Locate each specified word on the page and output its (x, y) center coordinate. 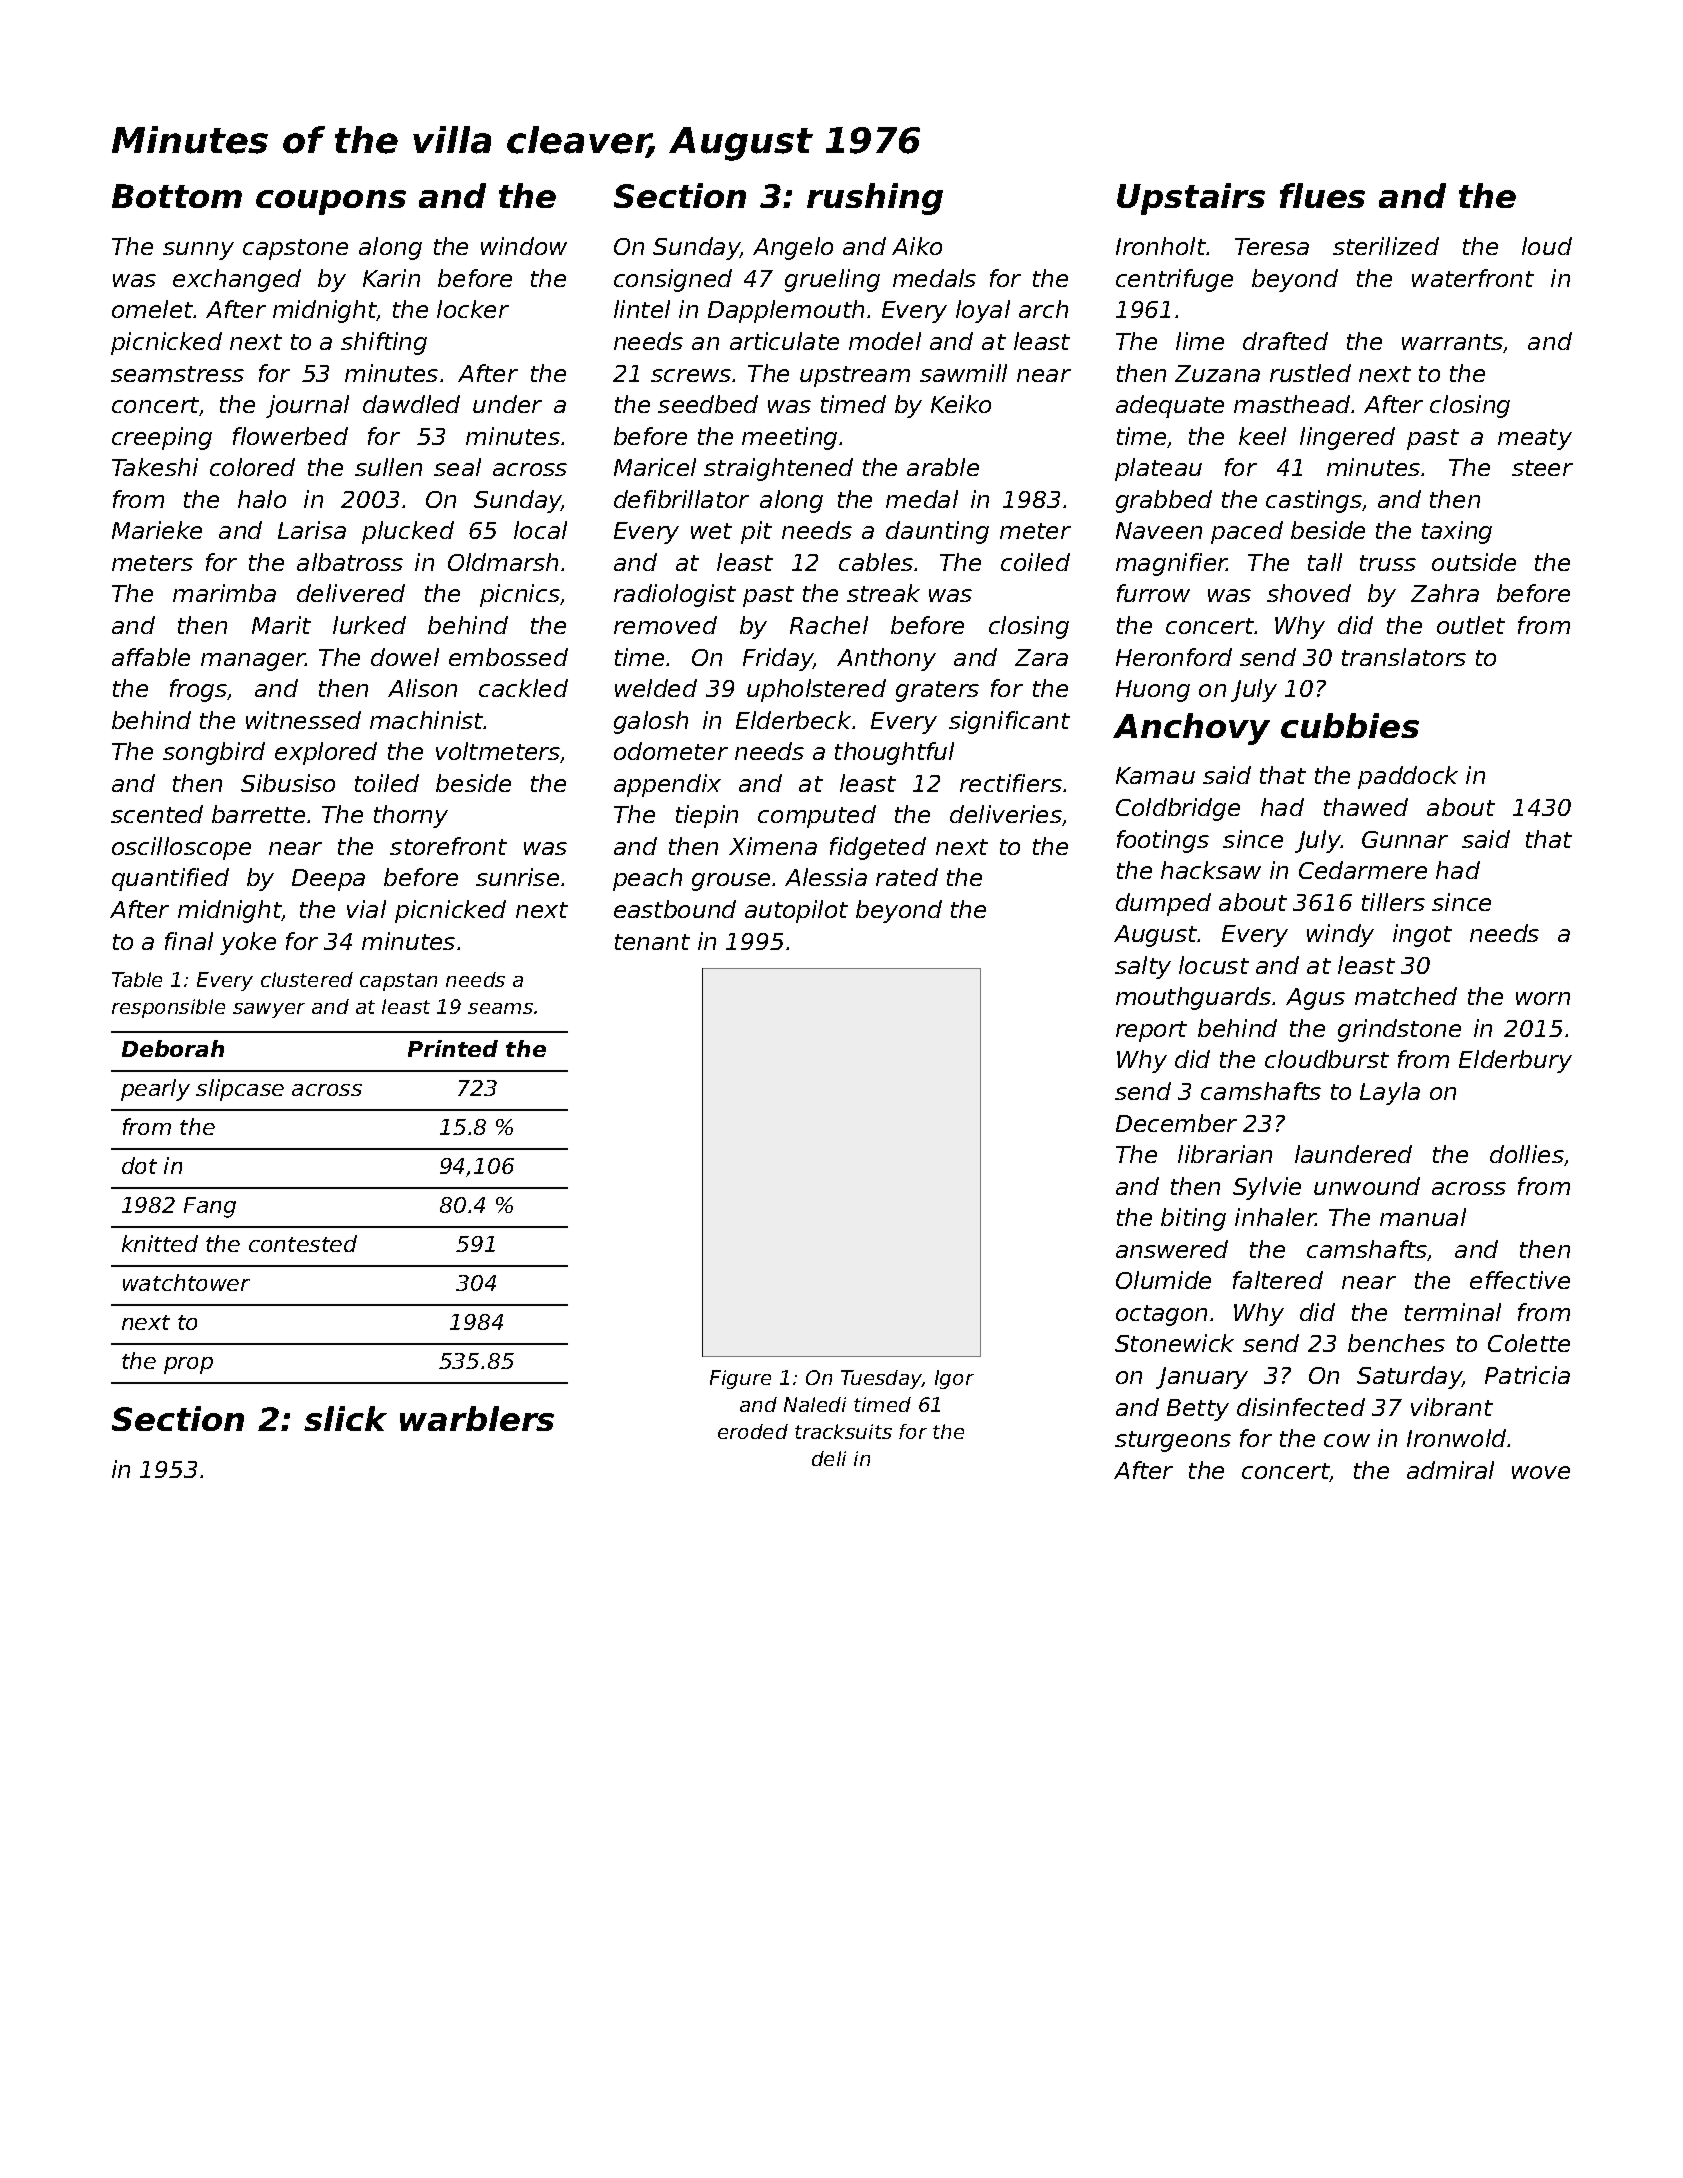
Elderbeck (793, 720)
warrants (1452, 342)
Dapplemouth (786, 311)
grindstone (1399, 1030)
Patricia (1527, 1375)
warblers (477, 1418)
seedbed (708, 404)
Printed (453, 1048)
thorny (411, 816)
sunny (198, 251)
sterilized (1386, 246)
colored (252, 467)
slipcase (240, 1090)
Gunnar (1405, 839)
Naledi (815, 1404)
